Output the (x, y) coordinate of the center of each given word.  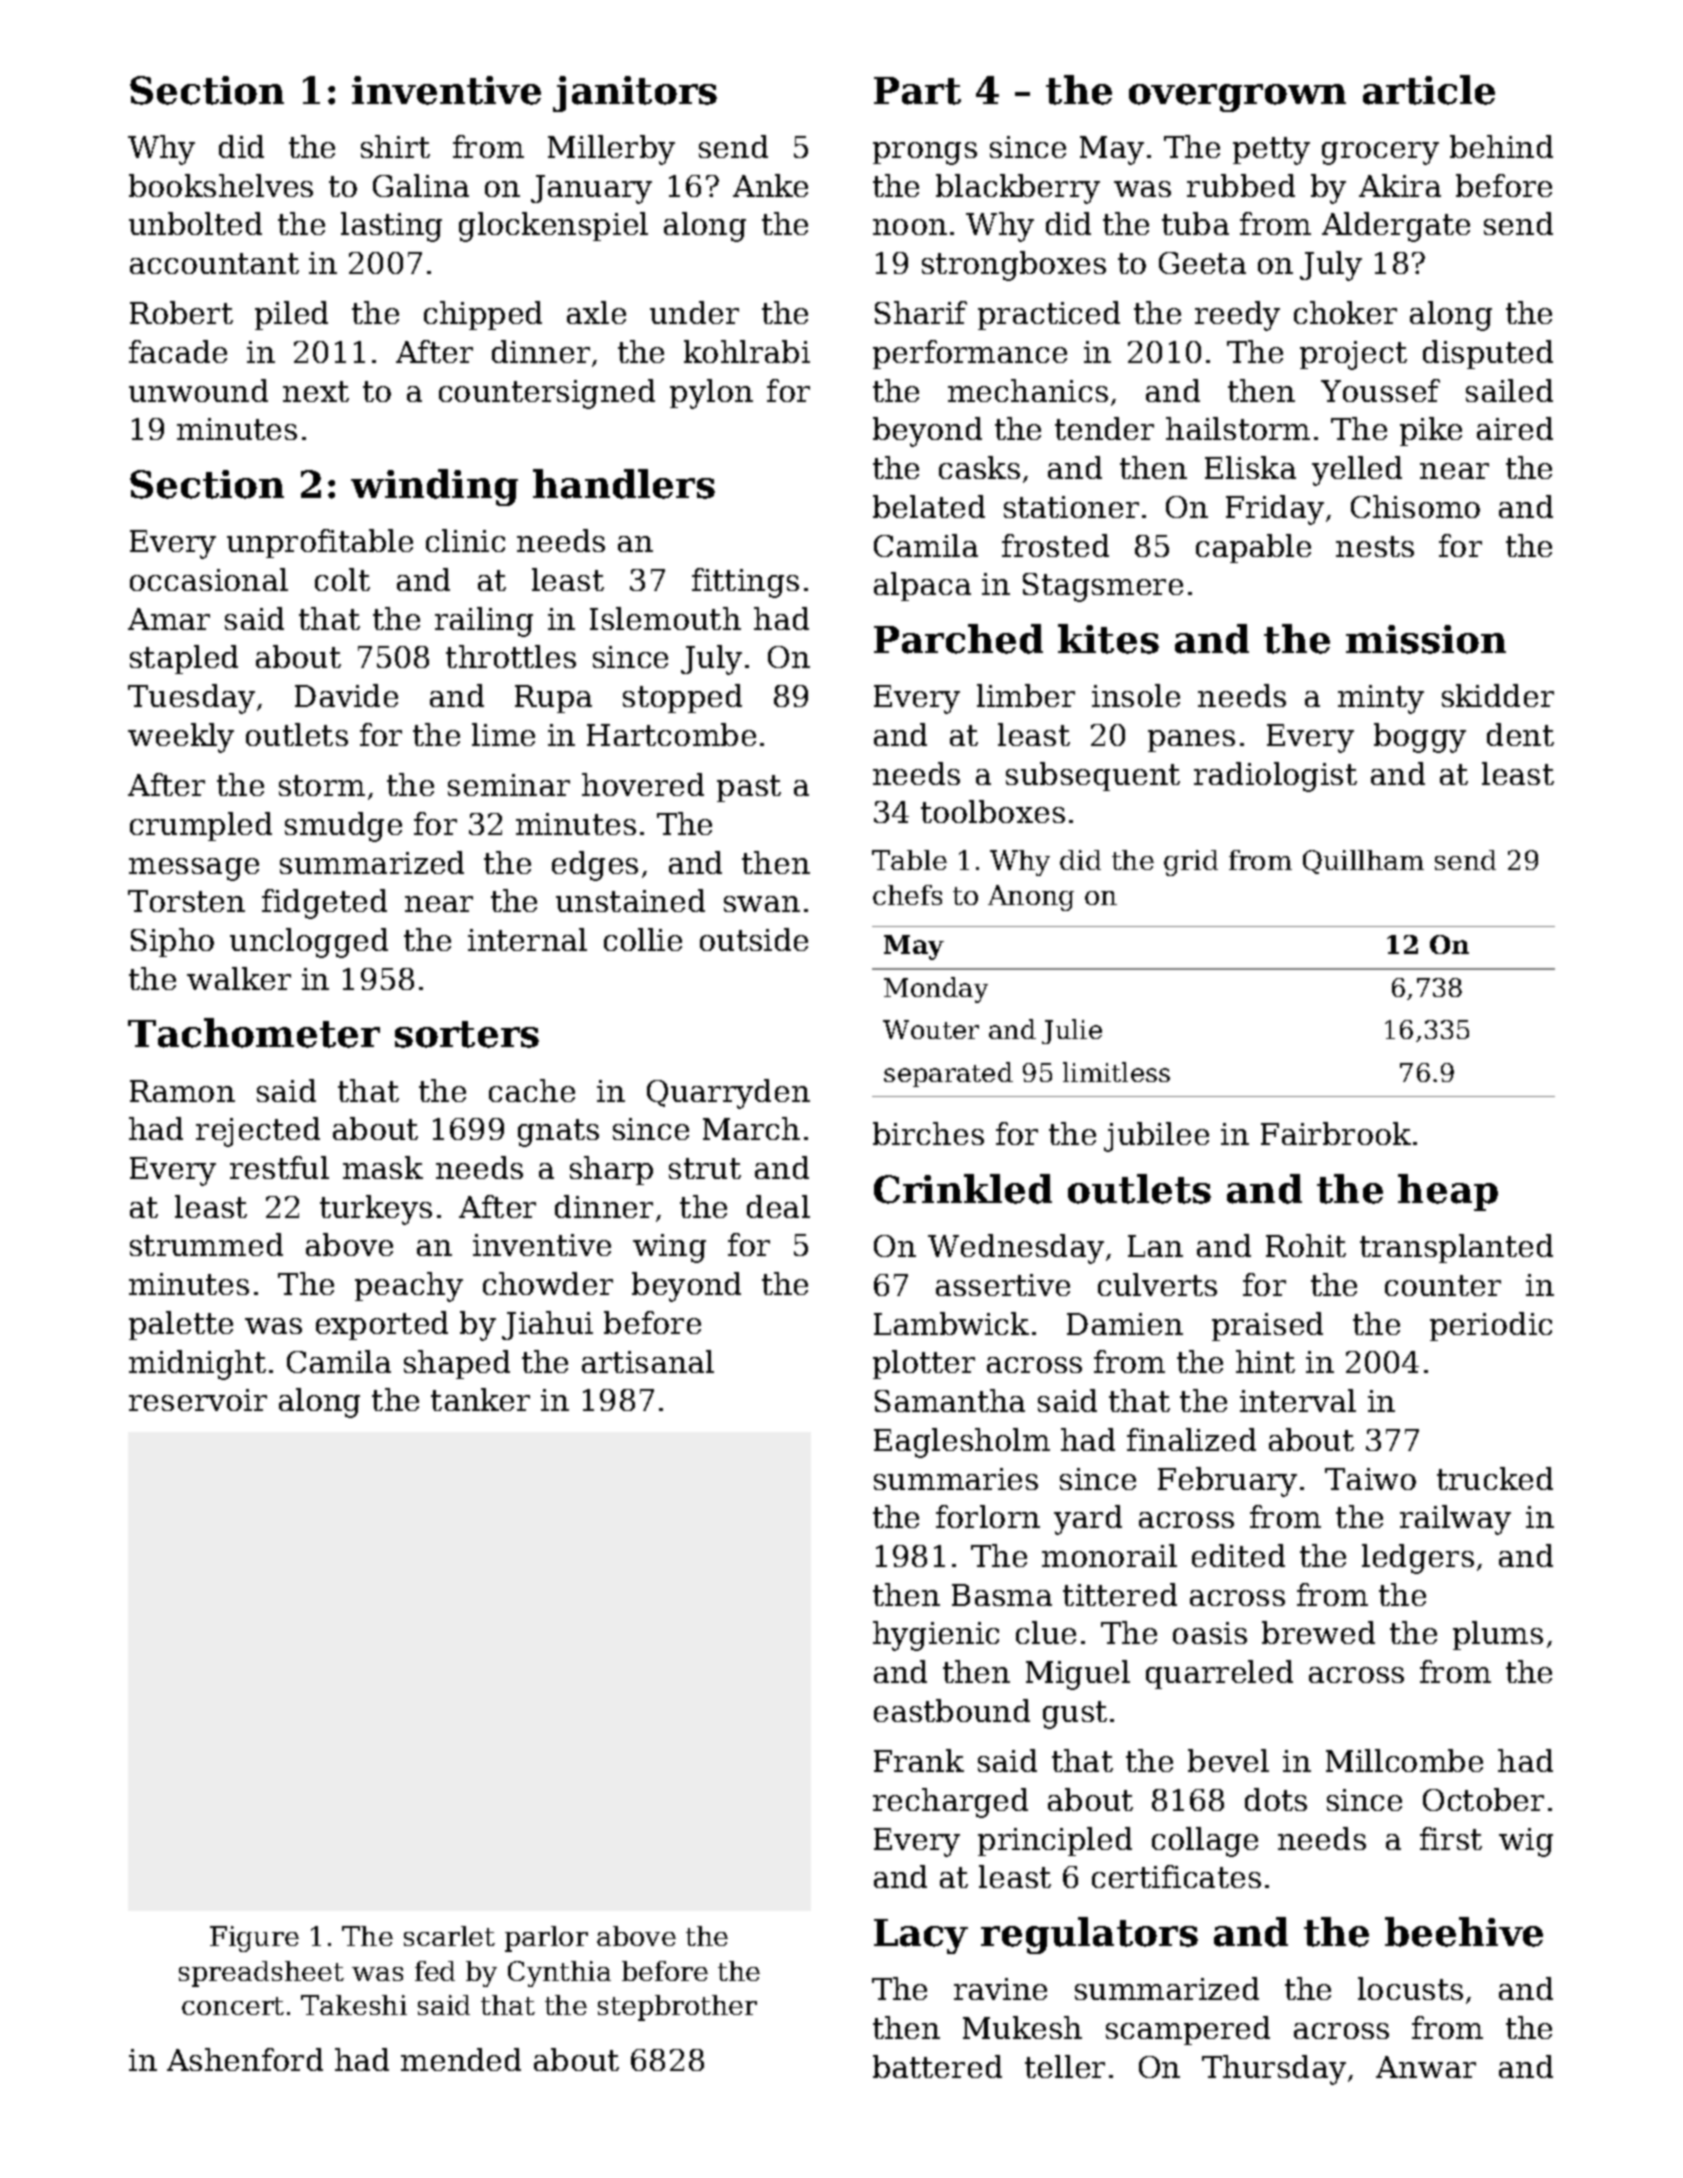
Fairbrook (1336, 1133)
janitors (635, 94)
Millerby (611, 150)
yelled (1357, 471)
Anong (1031, 898)
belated (929, 506)
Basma (1002, 1595)
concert (233, 2006)
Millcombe (1404, 1760)
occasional (209, 579)
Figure (254, 1939)
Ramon (182, 1091)
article (1429, 90)
